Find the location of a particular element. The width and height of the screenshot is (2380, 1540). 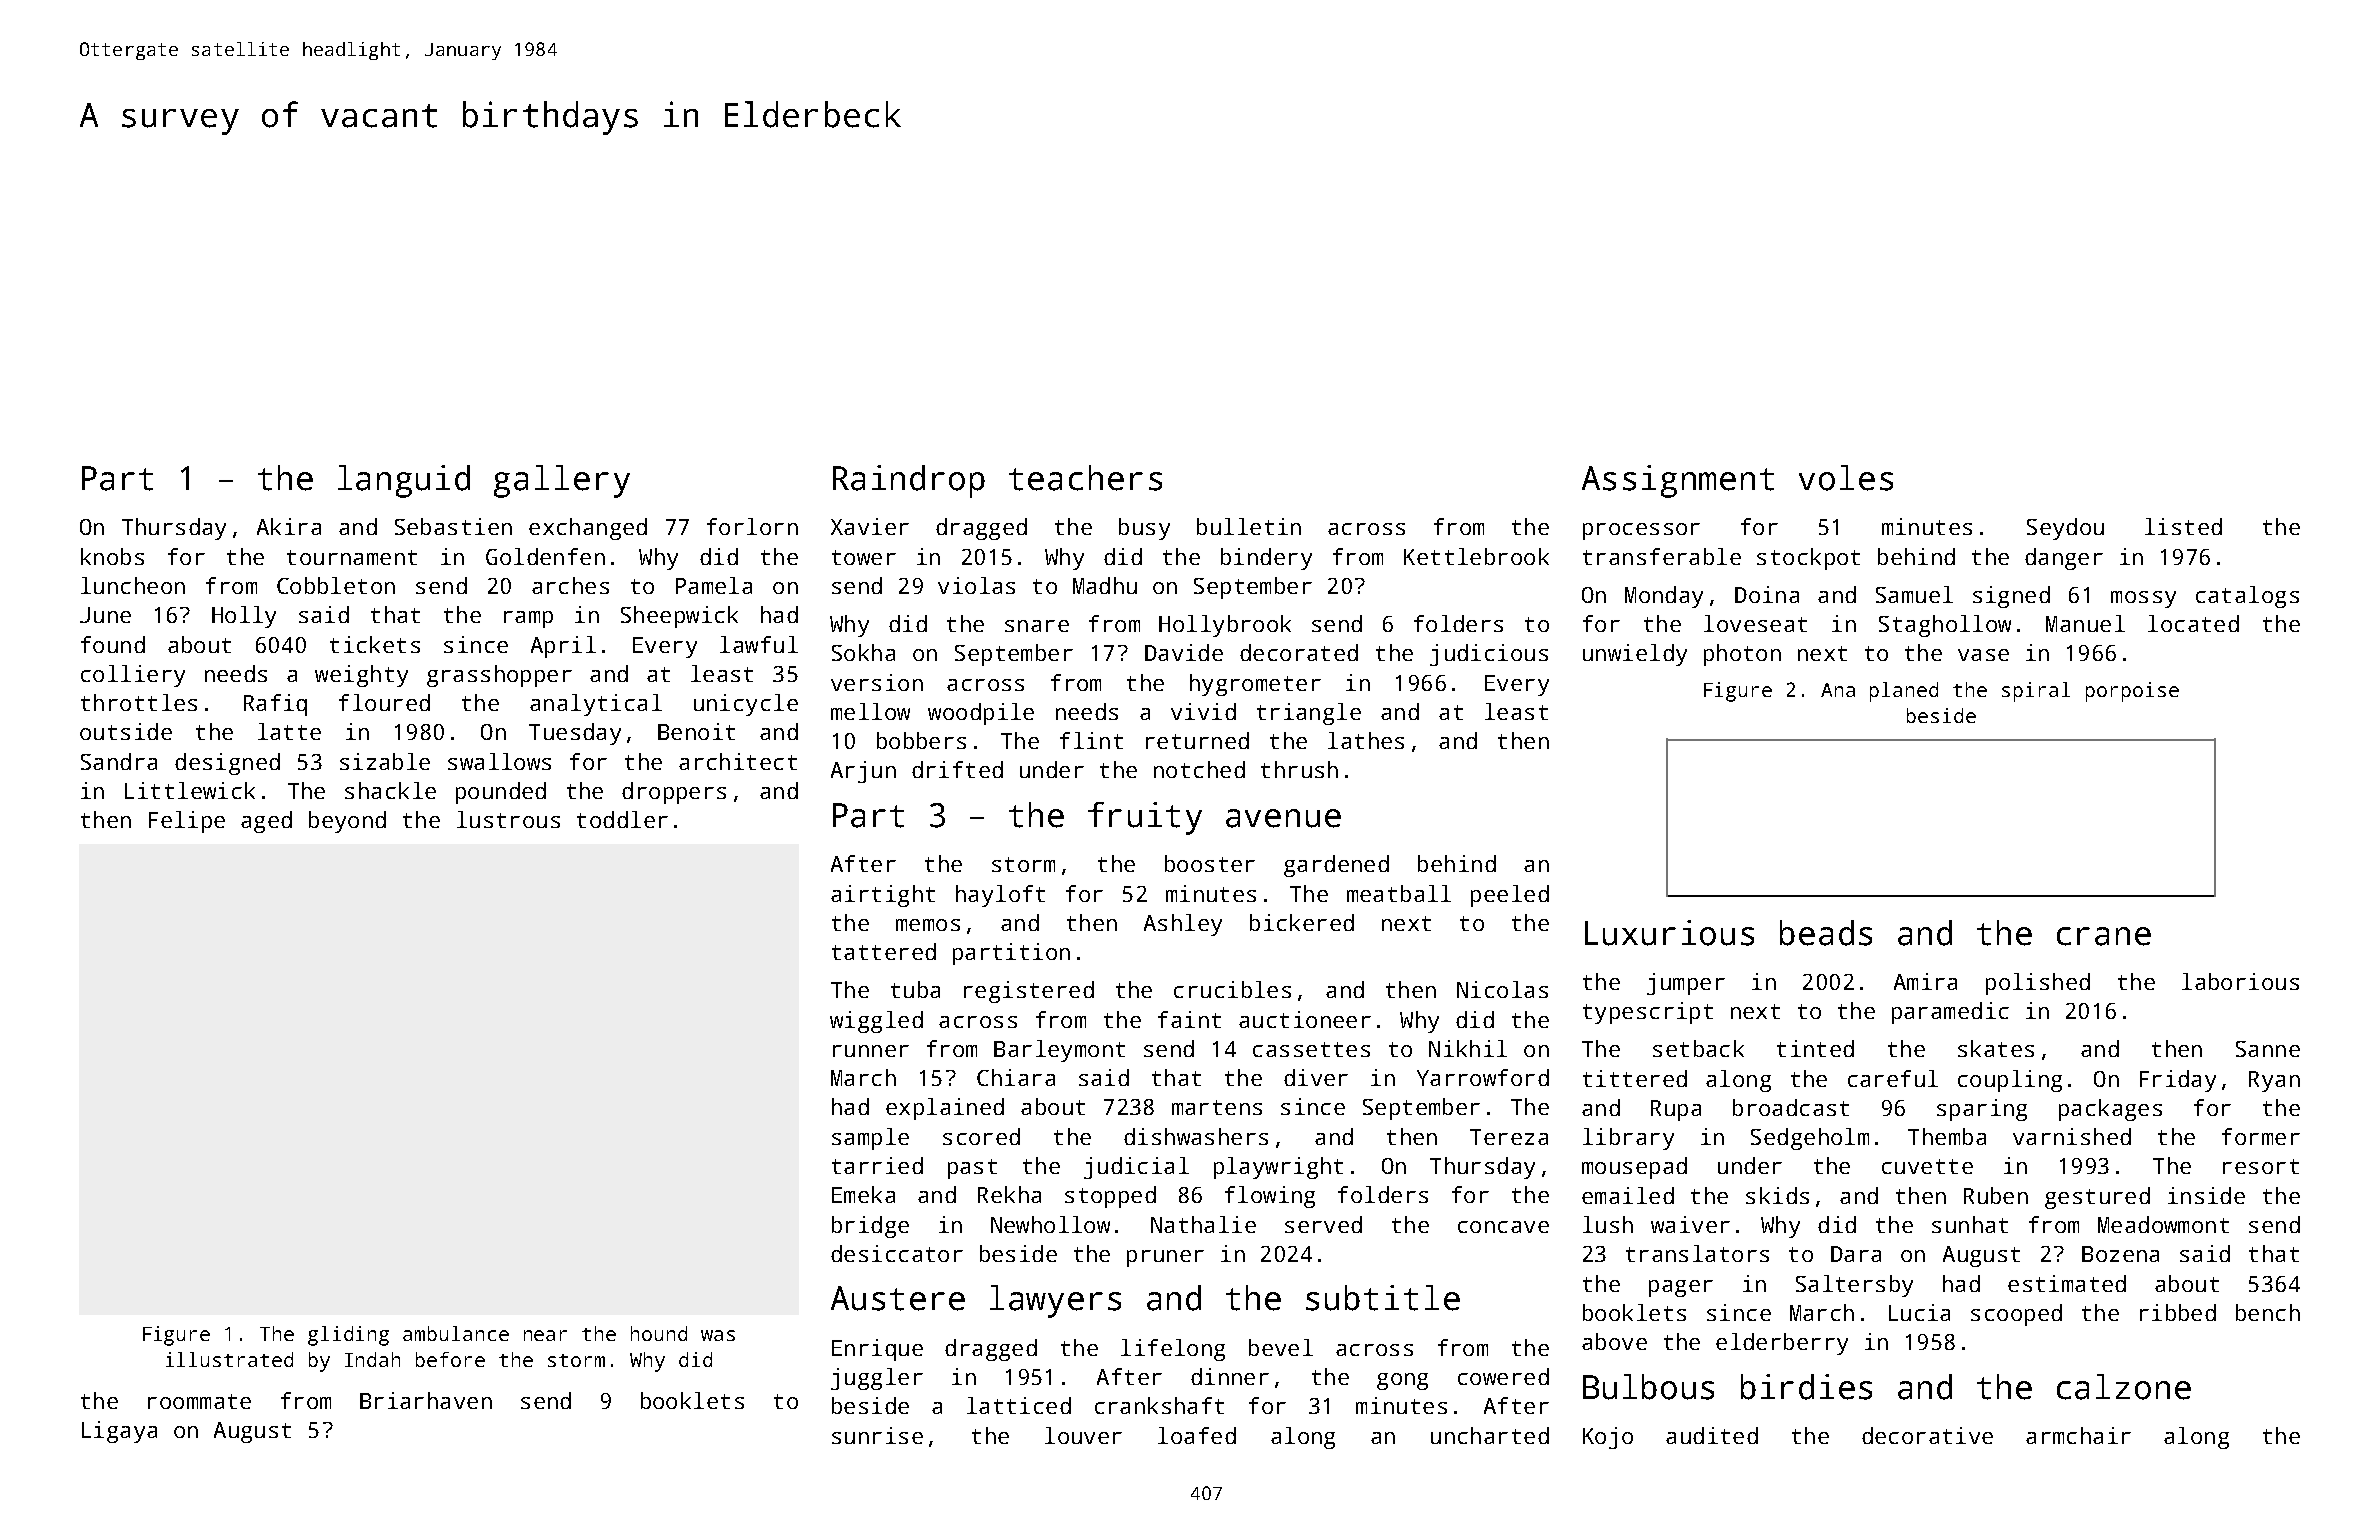

cassettes is located at coordinates (1311, 1049).
